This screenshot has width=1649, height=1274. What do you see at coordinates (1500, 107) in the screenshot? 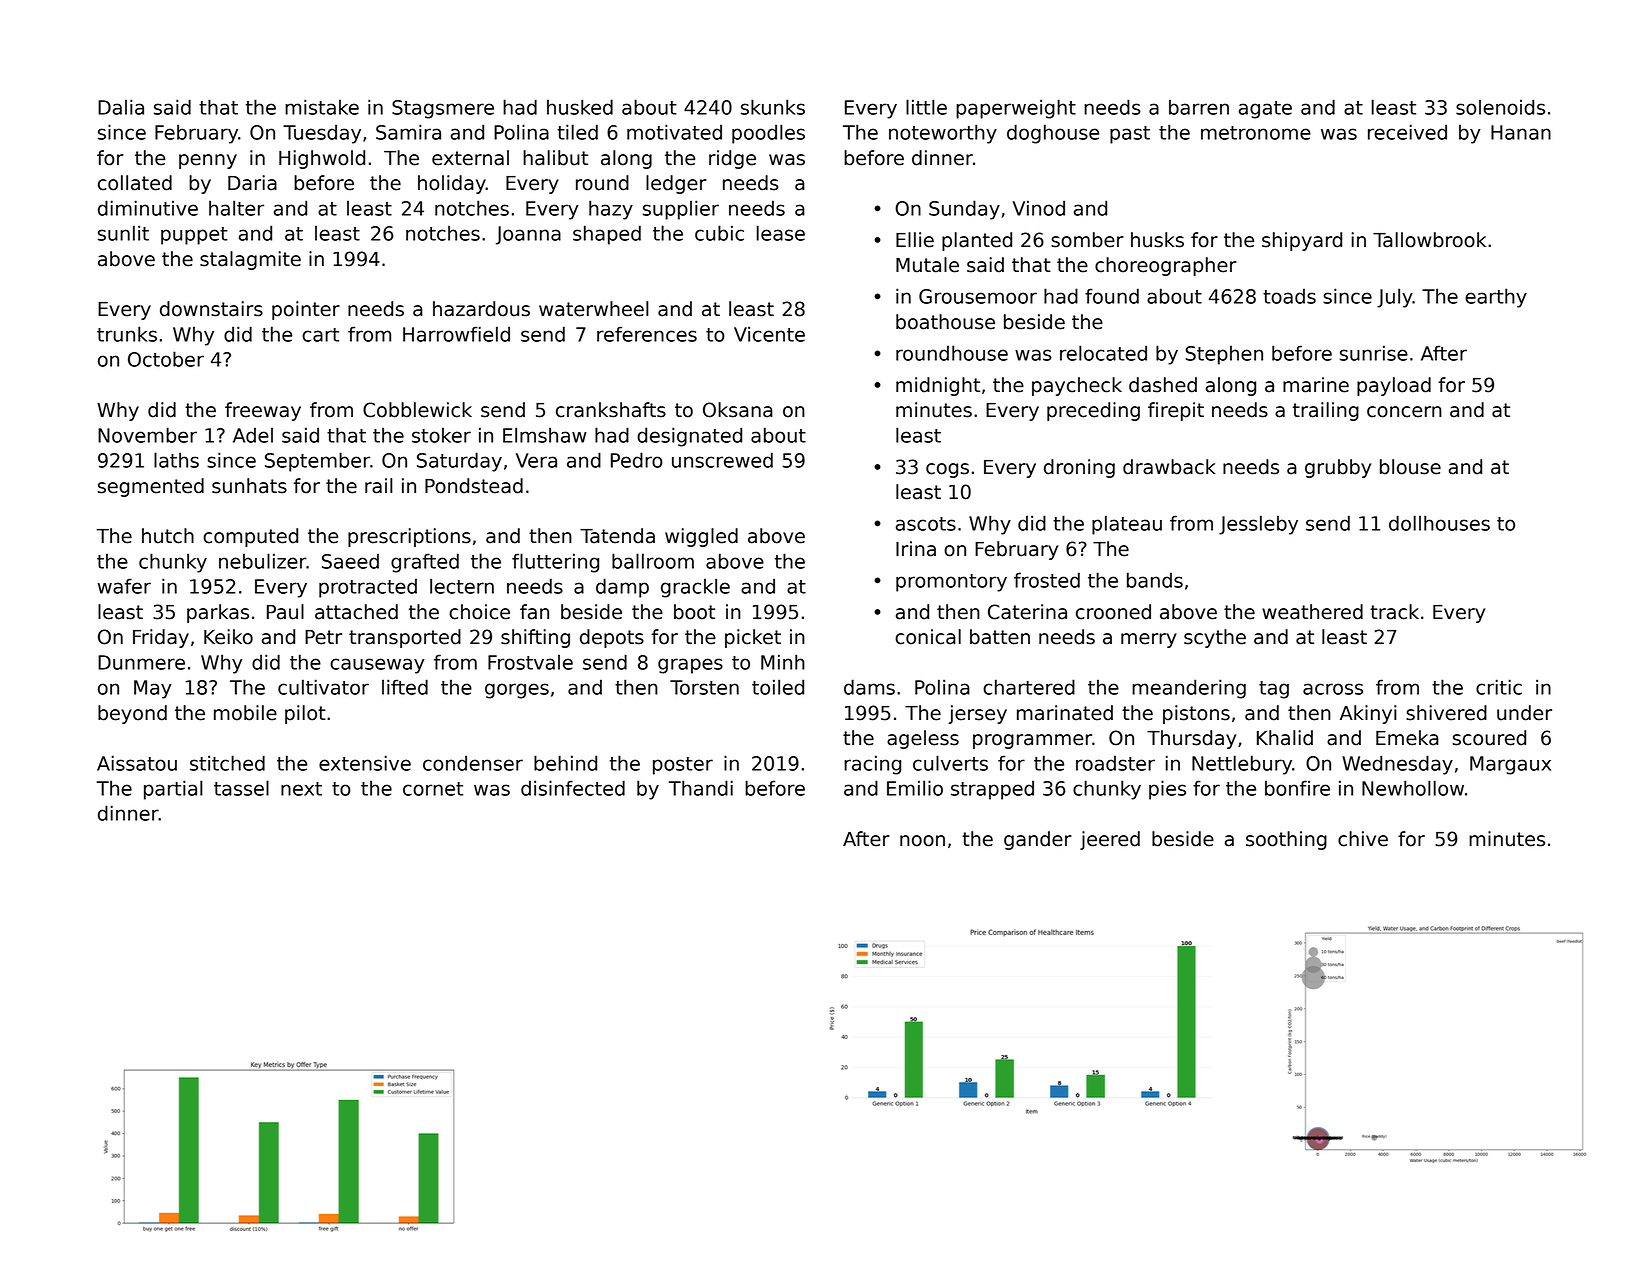
I see `solenoids` at bounding box center [1500, 107].
